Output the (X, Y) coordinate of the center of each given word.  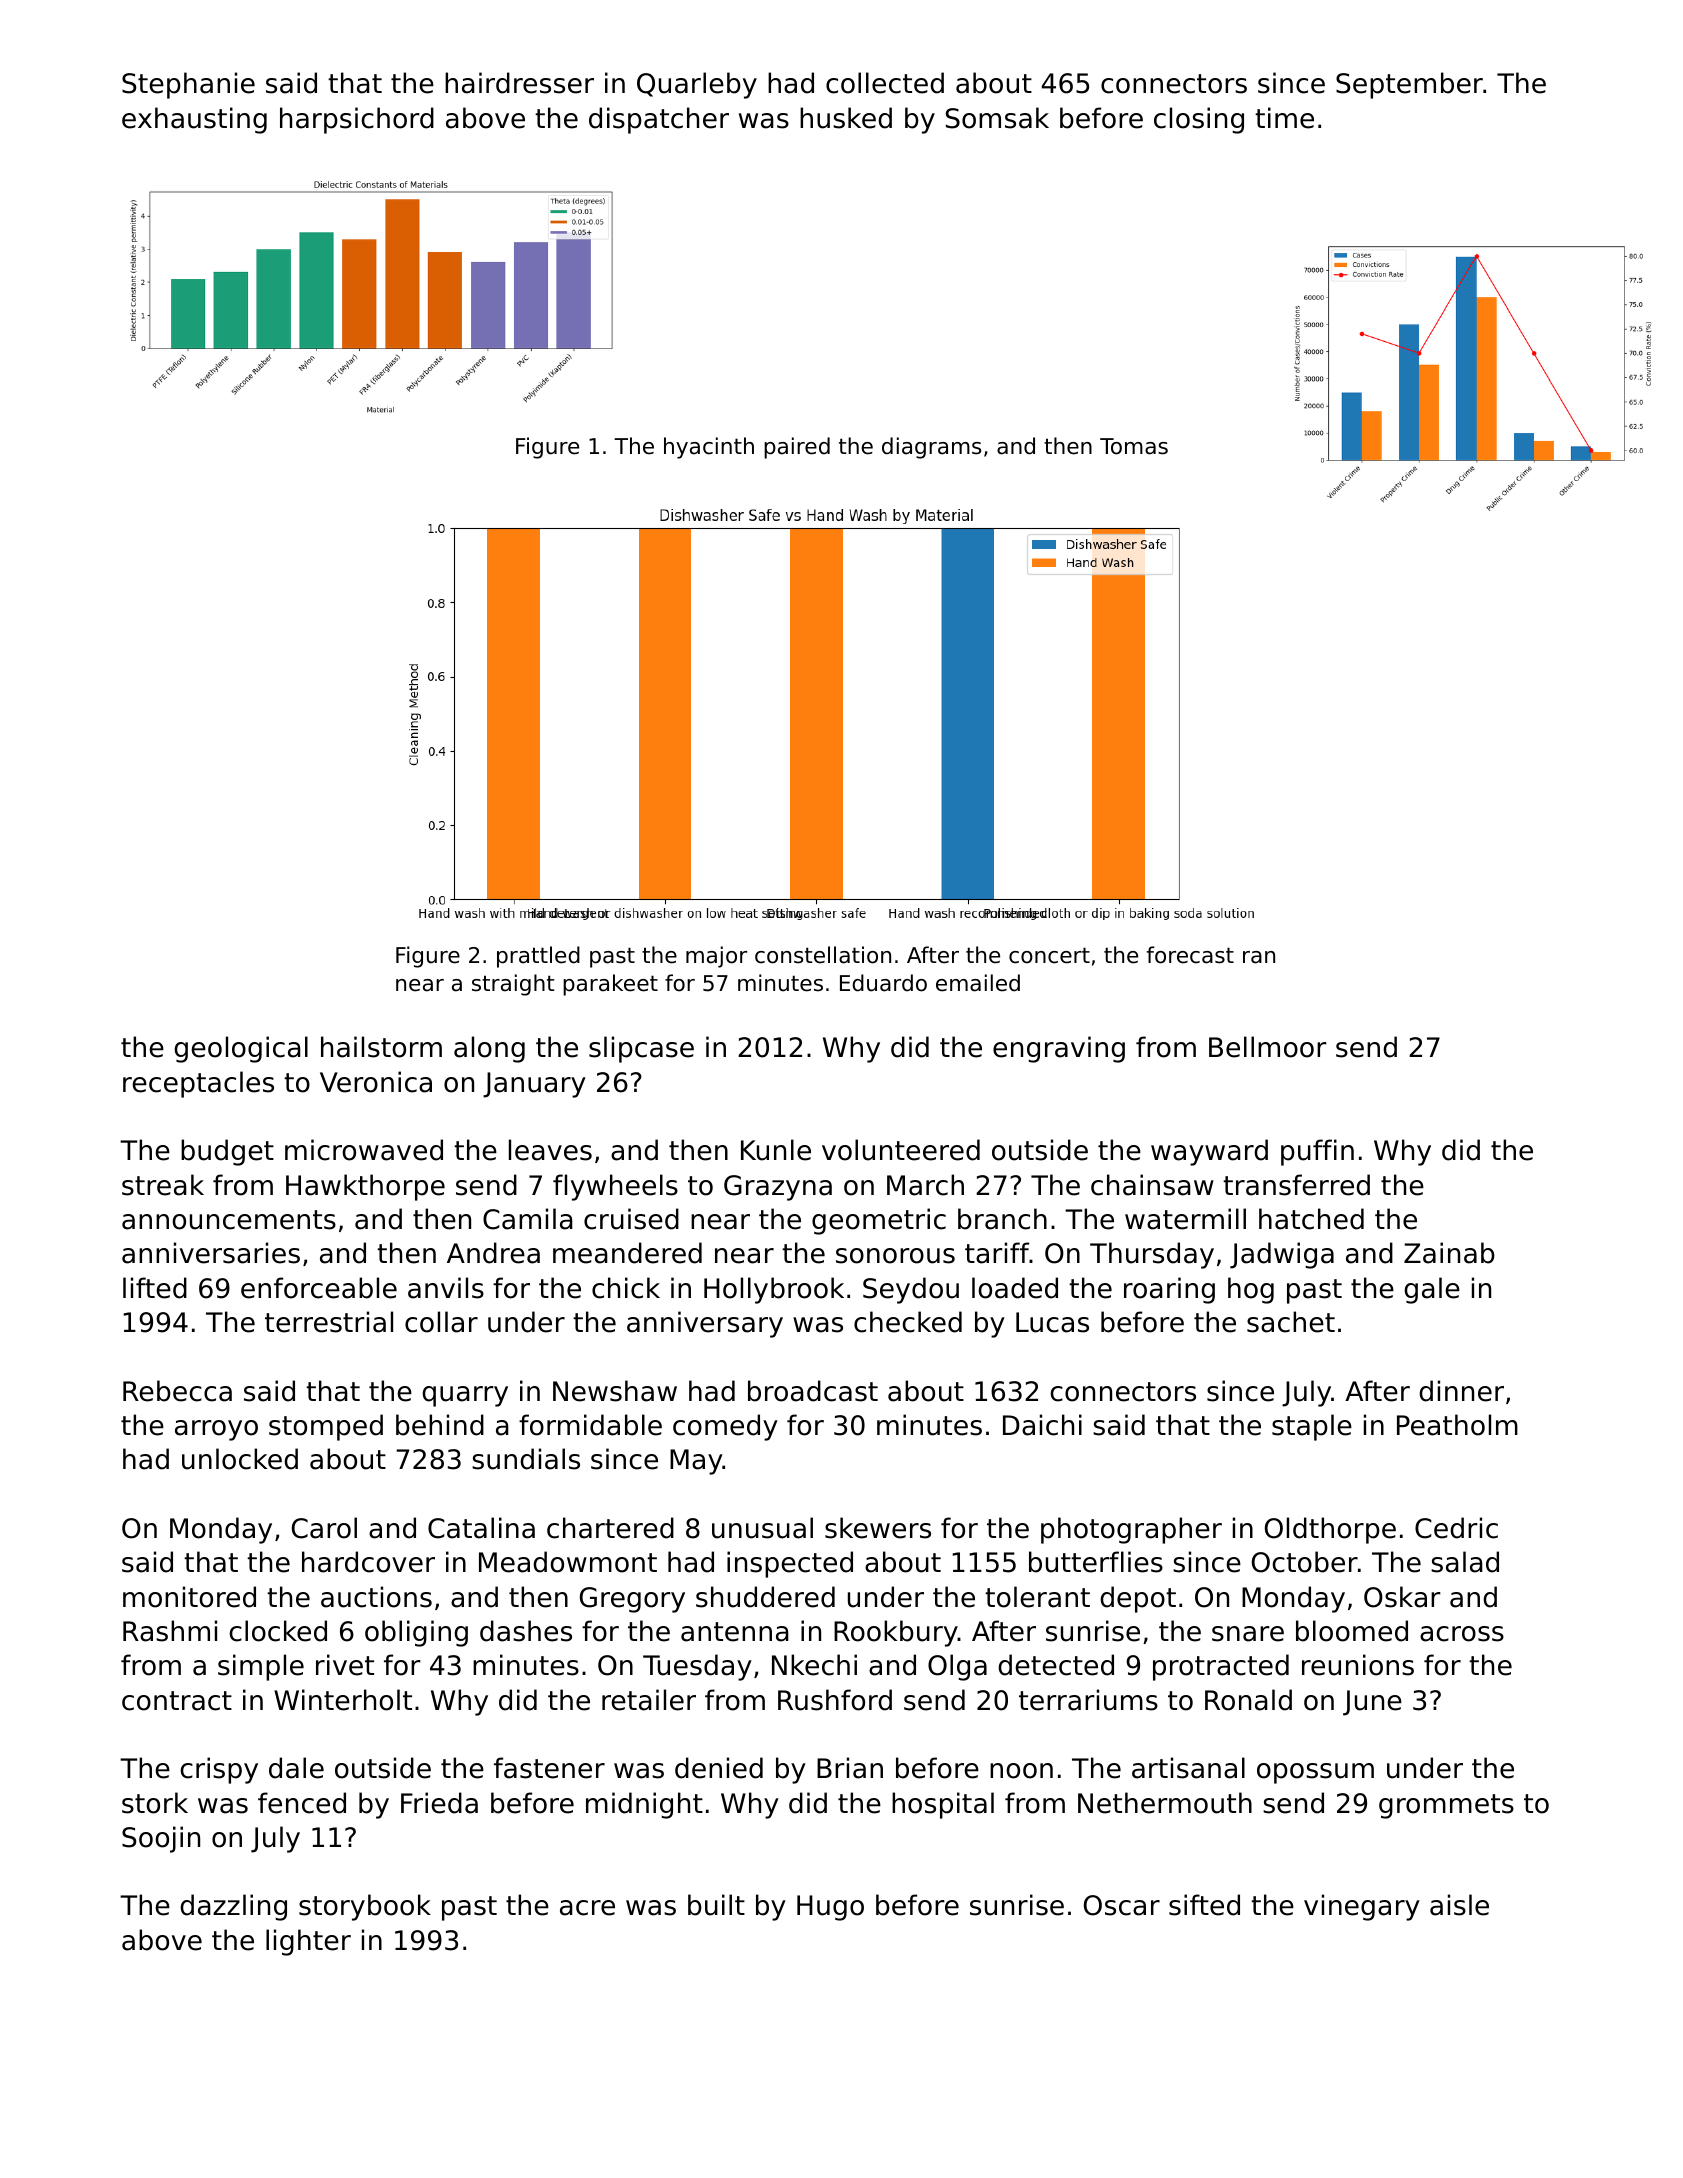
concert (1049, 955)
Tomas (1134, 446)
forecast (1190, 955)
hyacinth (709, 448)
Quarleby (697, 85)
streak (163, 1185)
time (1284, 118)
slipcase (641, 1049)
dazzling (233, 1907)
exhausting (194, 120)
